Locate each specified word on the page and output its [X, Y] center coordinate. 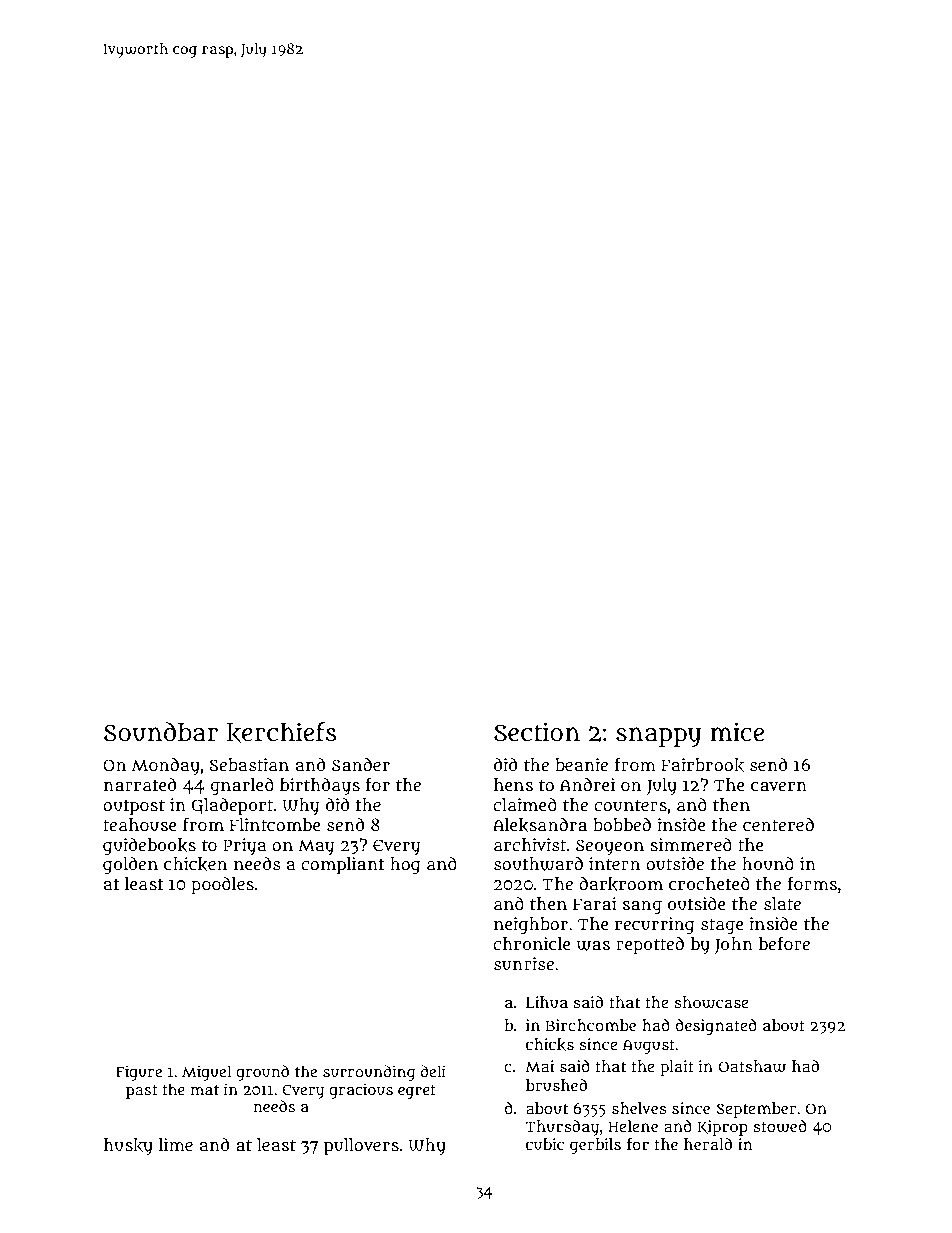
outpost [134, 807]
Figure [139, 1073]
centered [778, 824]
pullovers [361, 1147]
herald [708, 1144]
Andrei [587, 784]
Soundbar [161, 732]
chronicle [531, 943]
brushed [556, 1085]
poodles [222, 886]
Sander [361, 764]
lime [176, 1144]
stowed [780, 1126]
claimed [525, 805]
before [784, 944]
